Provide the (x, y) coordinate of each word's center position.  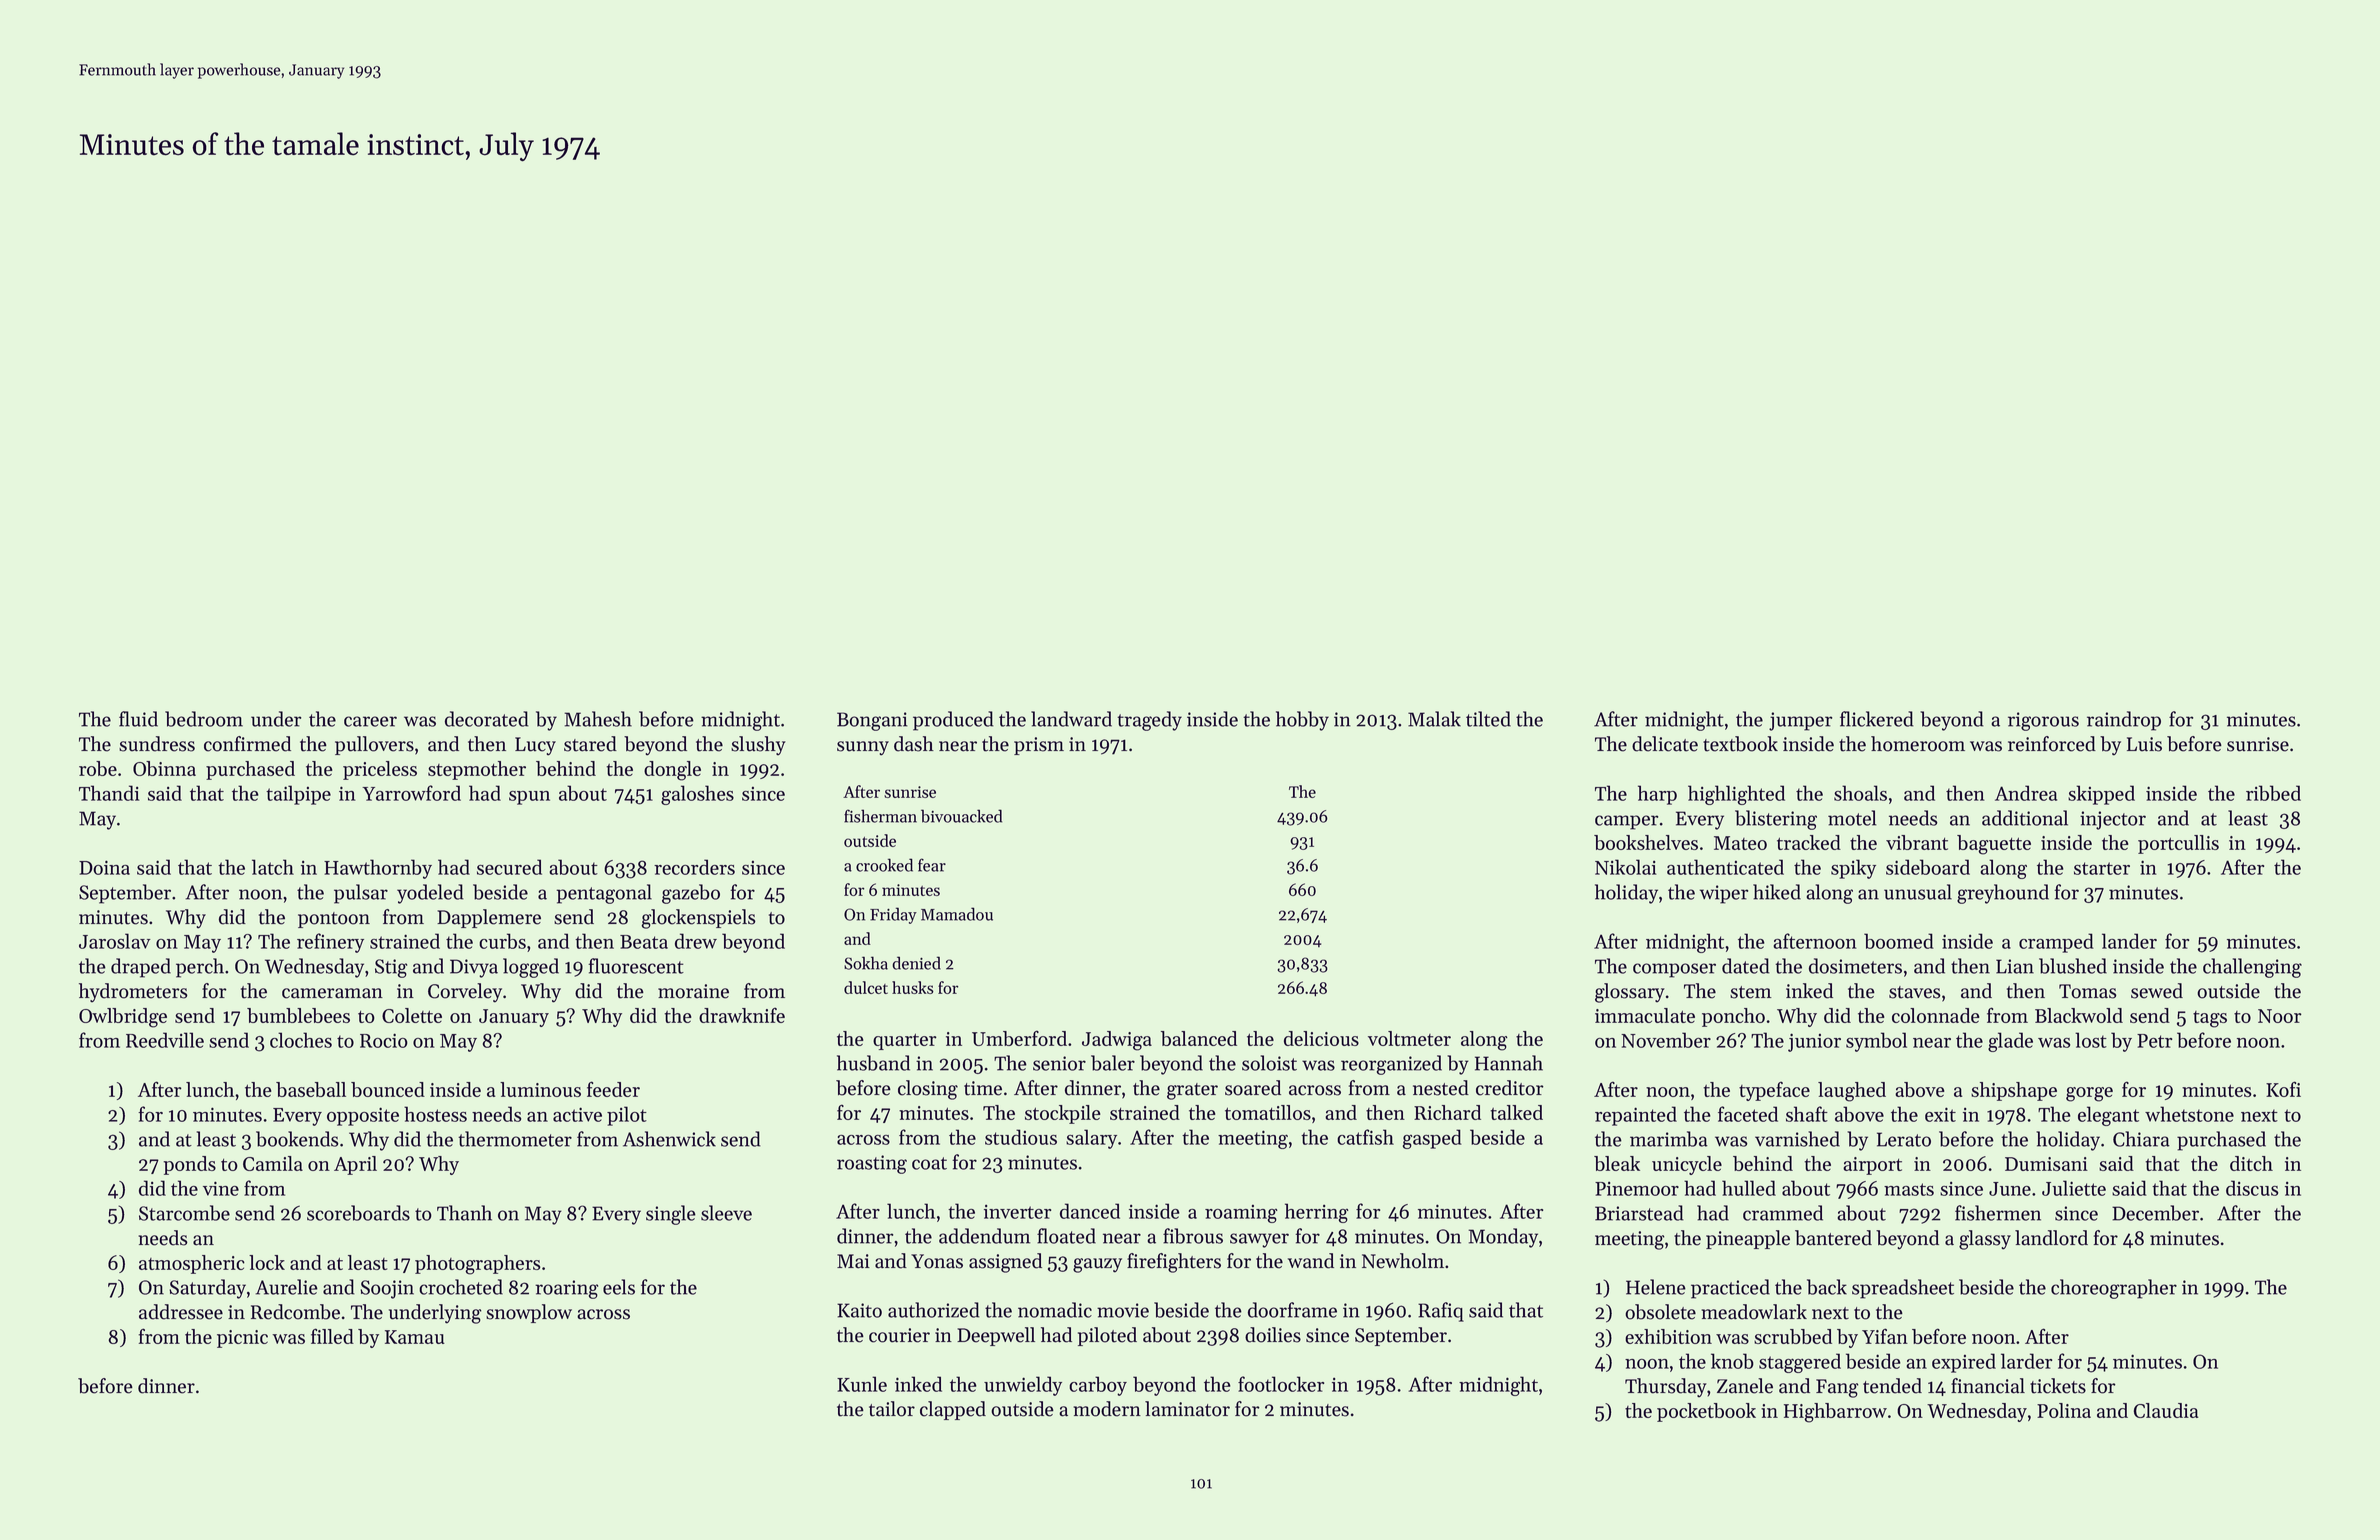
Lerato (1904, 1139)
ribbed (2273, 793)
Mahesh (598, 719)
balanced (1199, 1038)
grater (1192, 1091)
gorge (2089, 1094)
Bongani (872, 721)
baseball (311, 1089)
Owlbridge (123, 1018)
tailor (892, 1409)
